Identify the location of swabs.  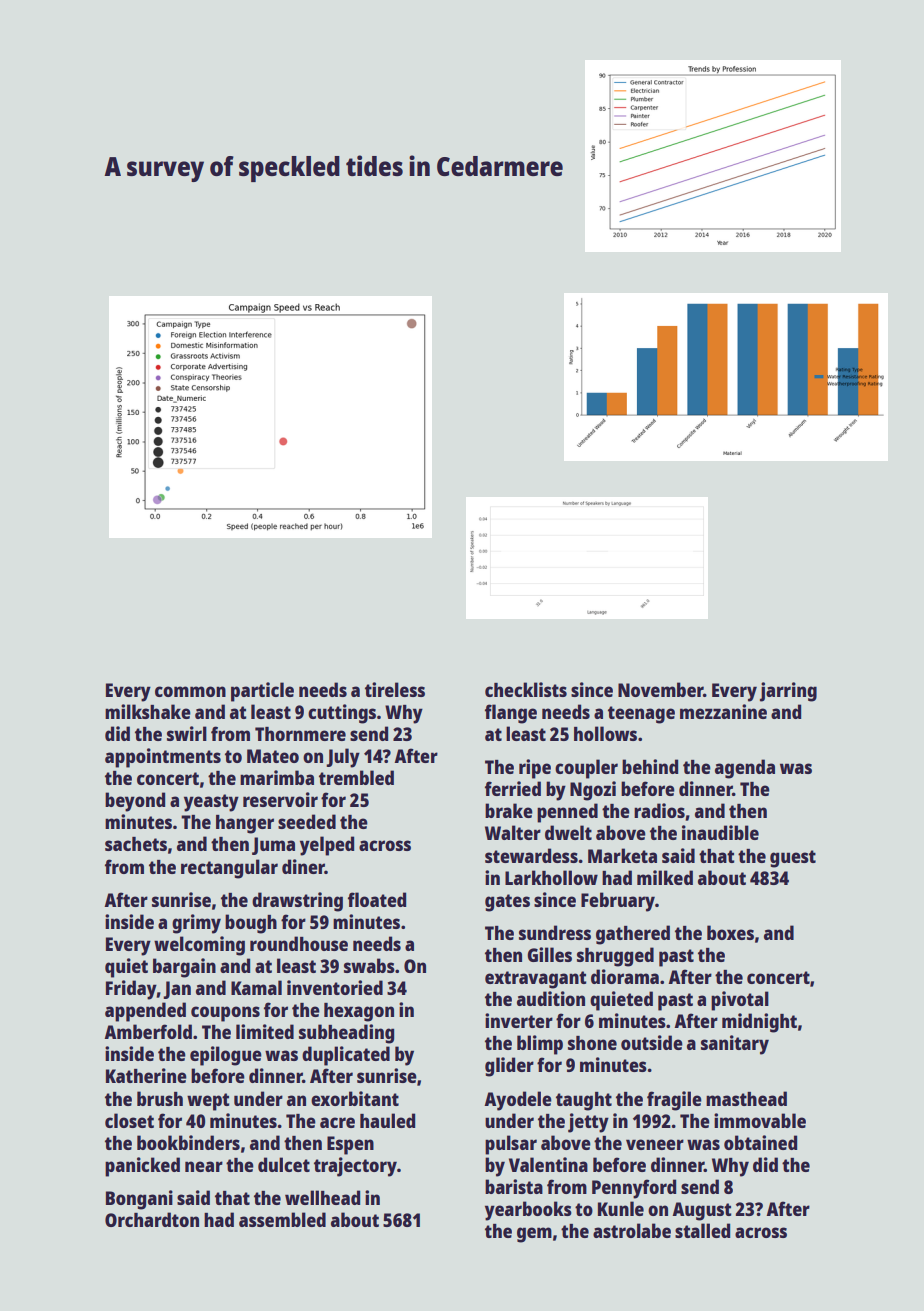
(369, 965).
